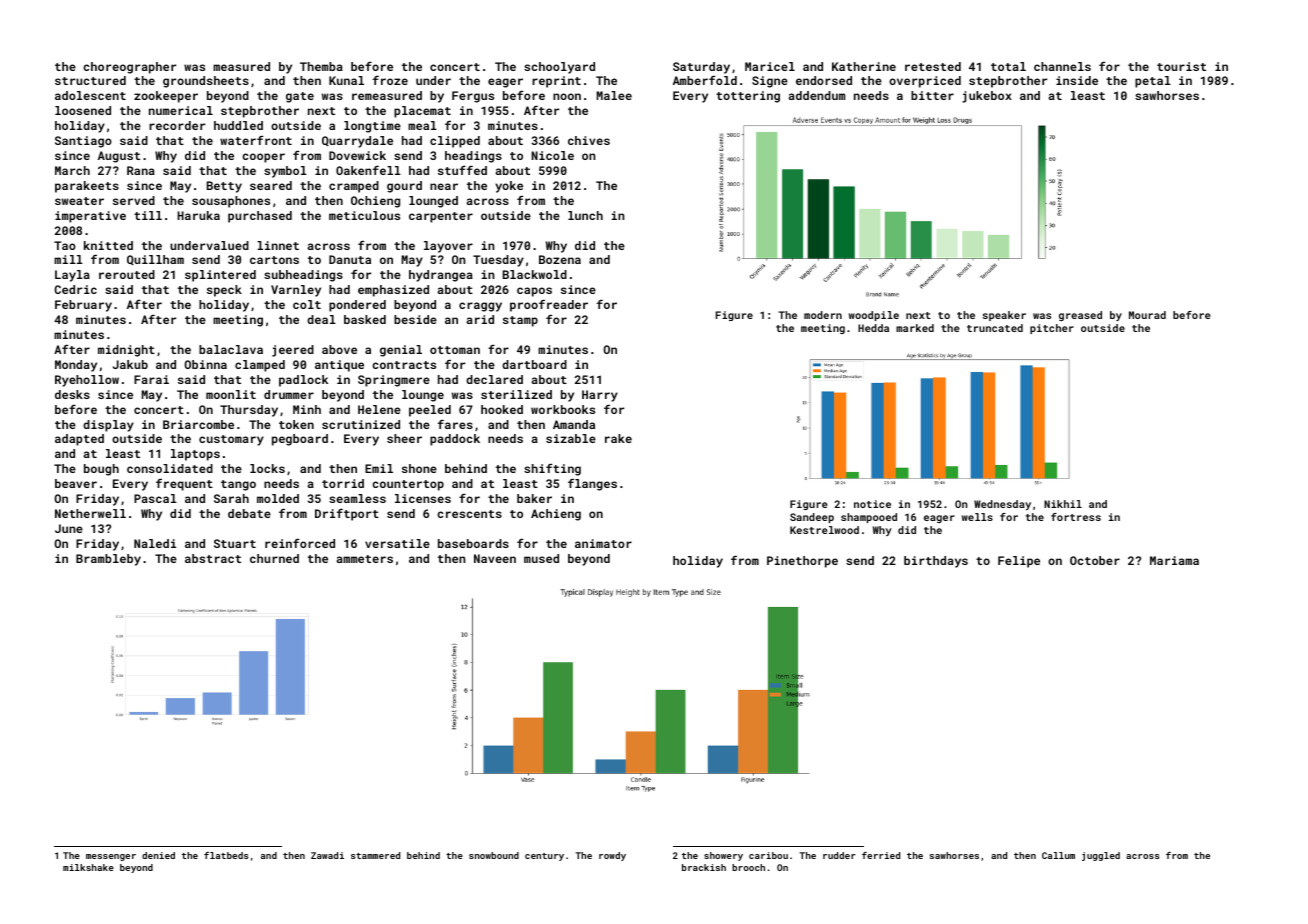 The height and width of the document is (924, 1308). What do you see at coordinates (612, 856) in the document?
I see `rowdy` at bounding box center [612, 856].
